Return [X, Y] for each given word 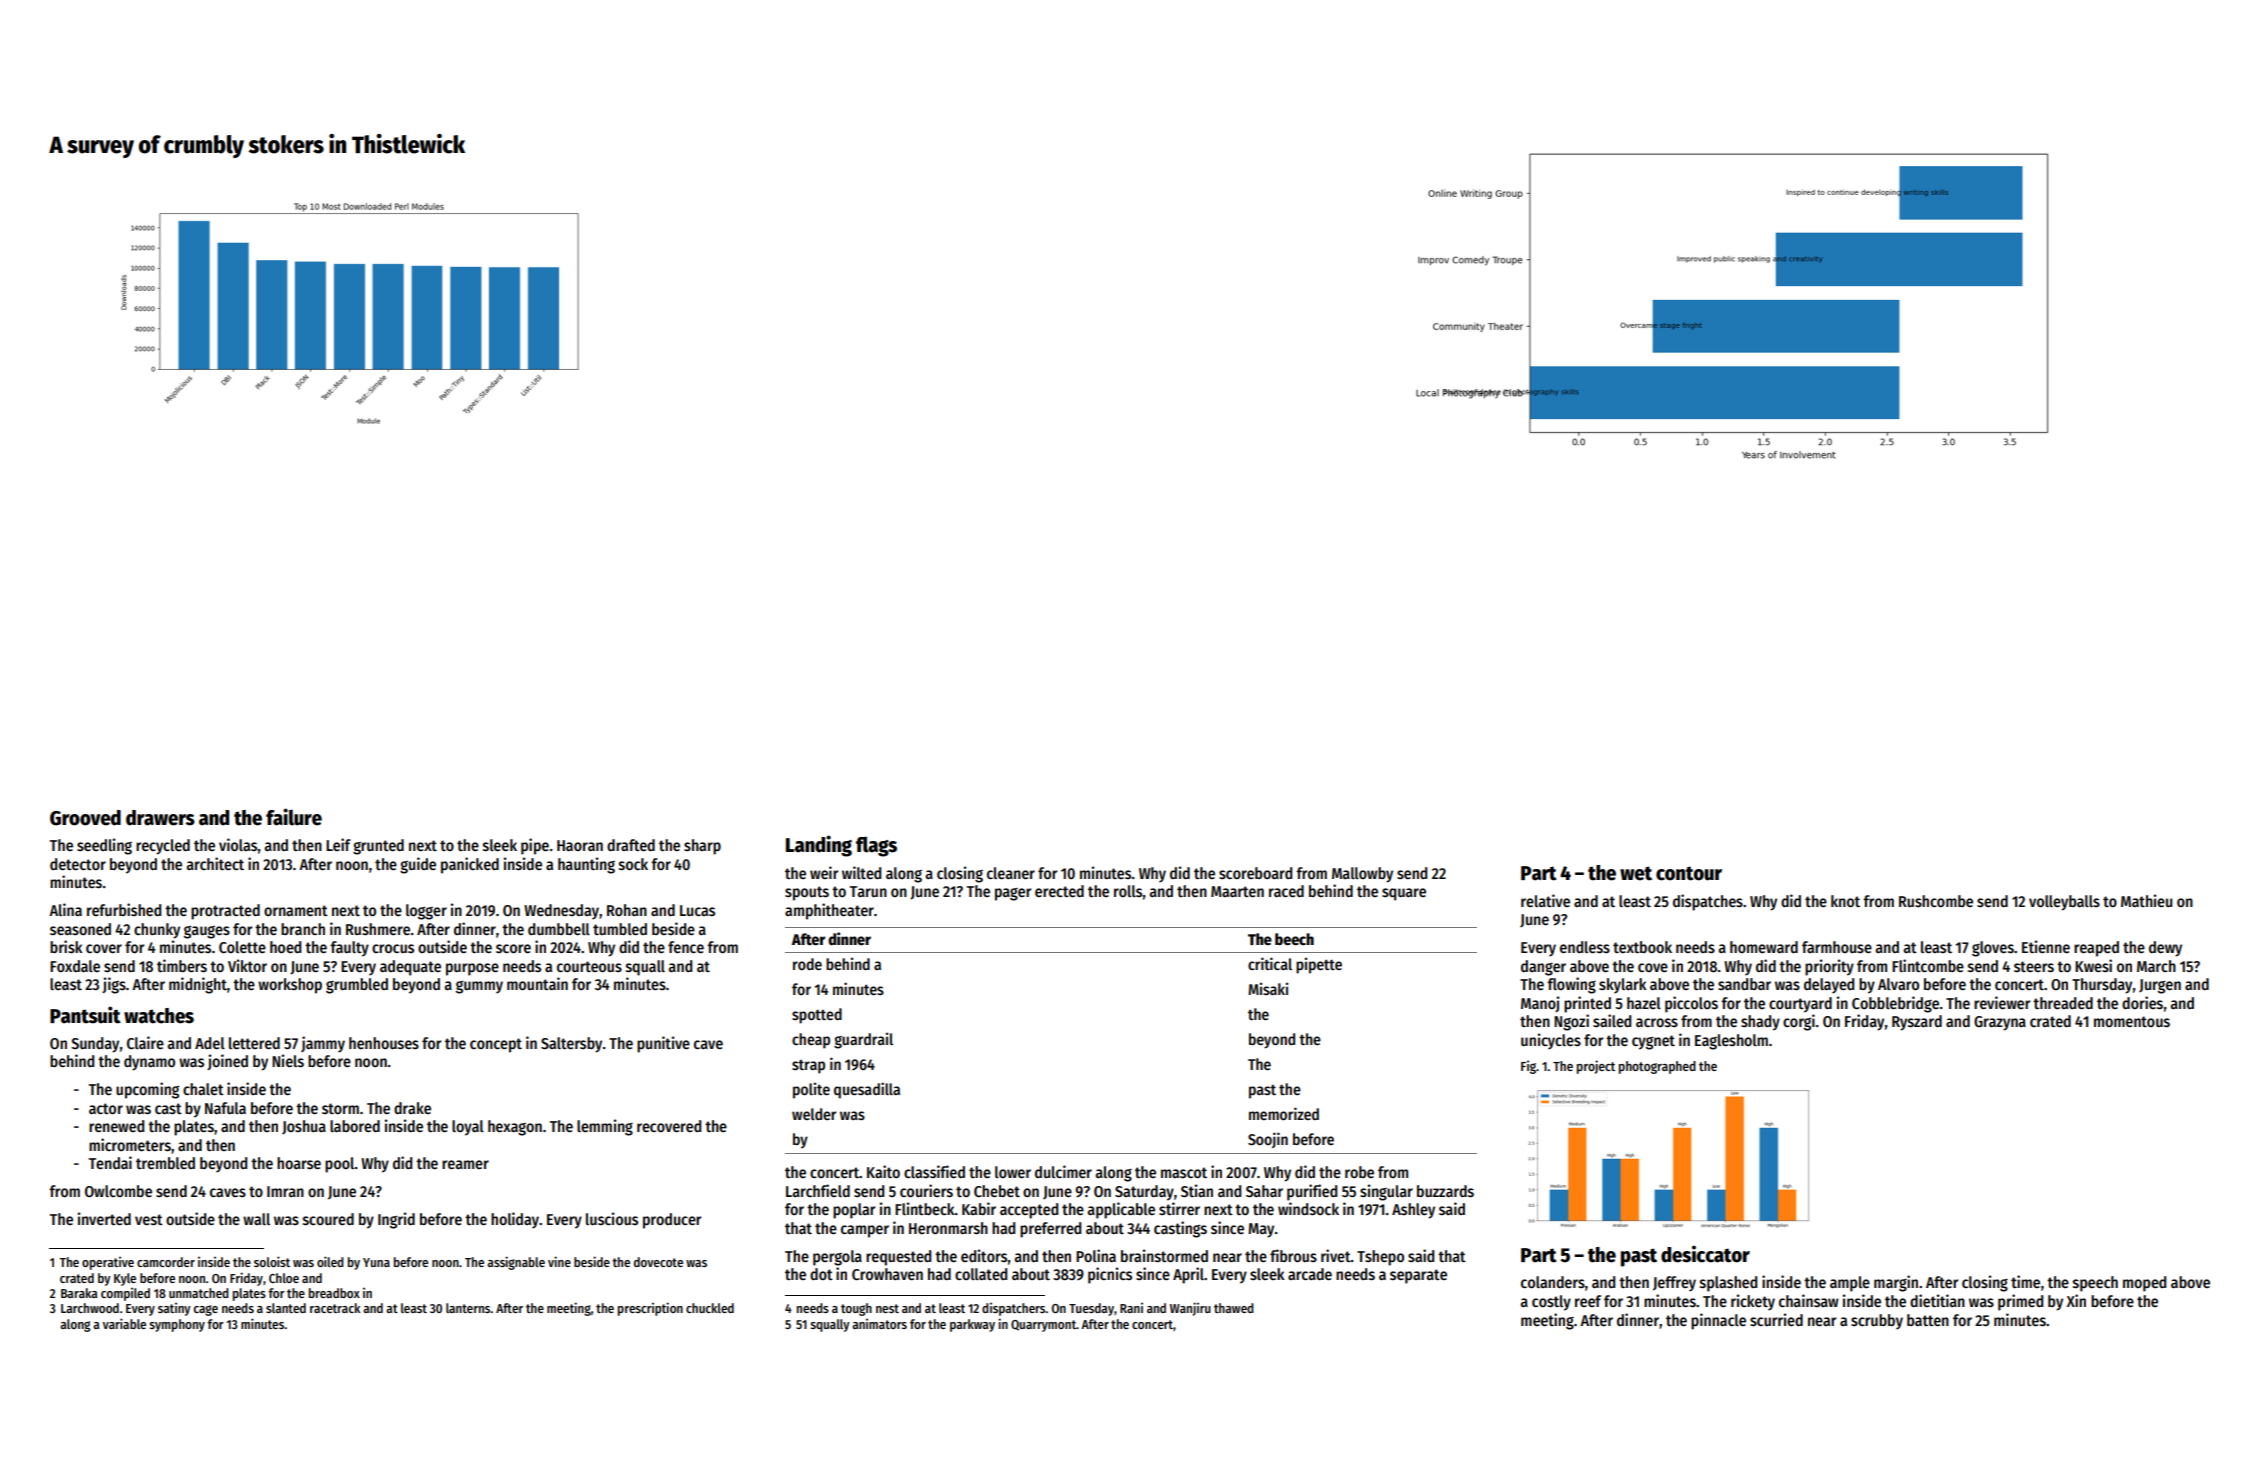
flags [876, 846]
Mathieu [2146, 900]
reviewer [2002, 1003]
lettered [254, 1043]
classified [934, 1172]
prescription [650, 1309]
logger [426, 912]
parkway [972, 1325]
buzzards [1445, 1191]
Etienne [2046, 947]
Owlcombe [118, 1191]
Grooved [85, 818]
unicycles [1551, 1041]
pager [1013, 894]
